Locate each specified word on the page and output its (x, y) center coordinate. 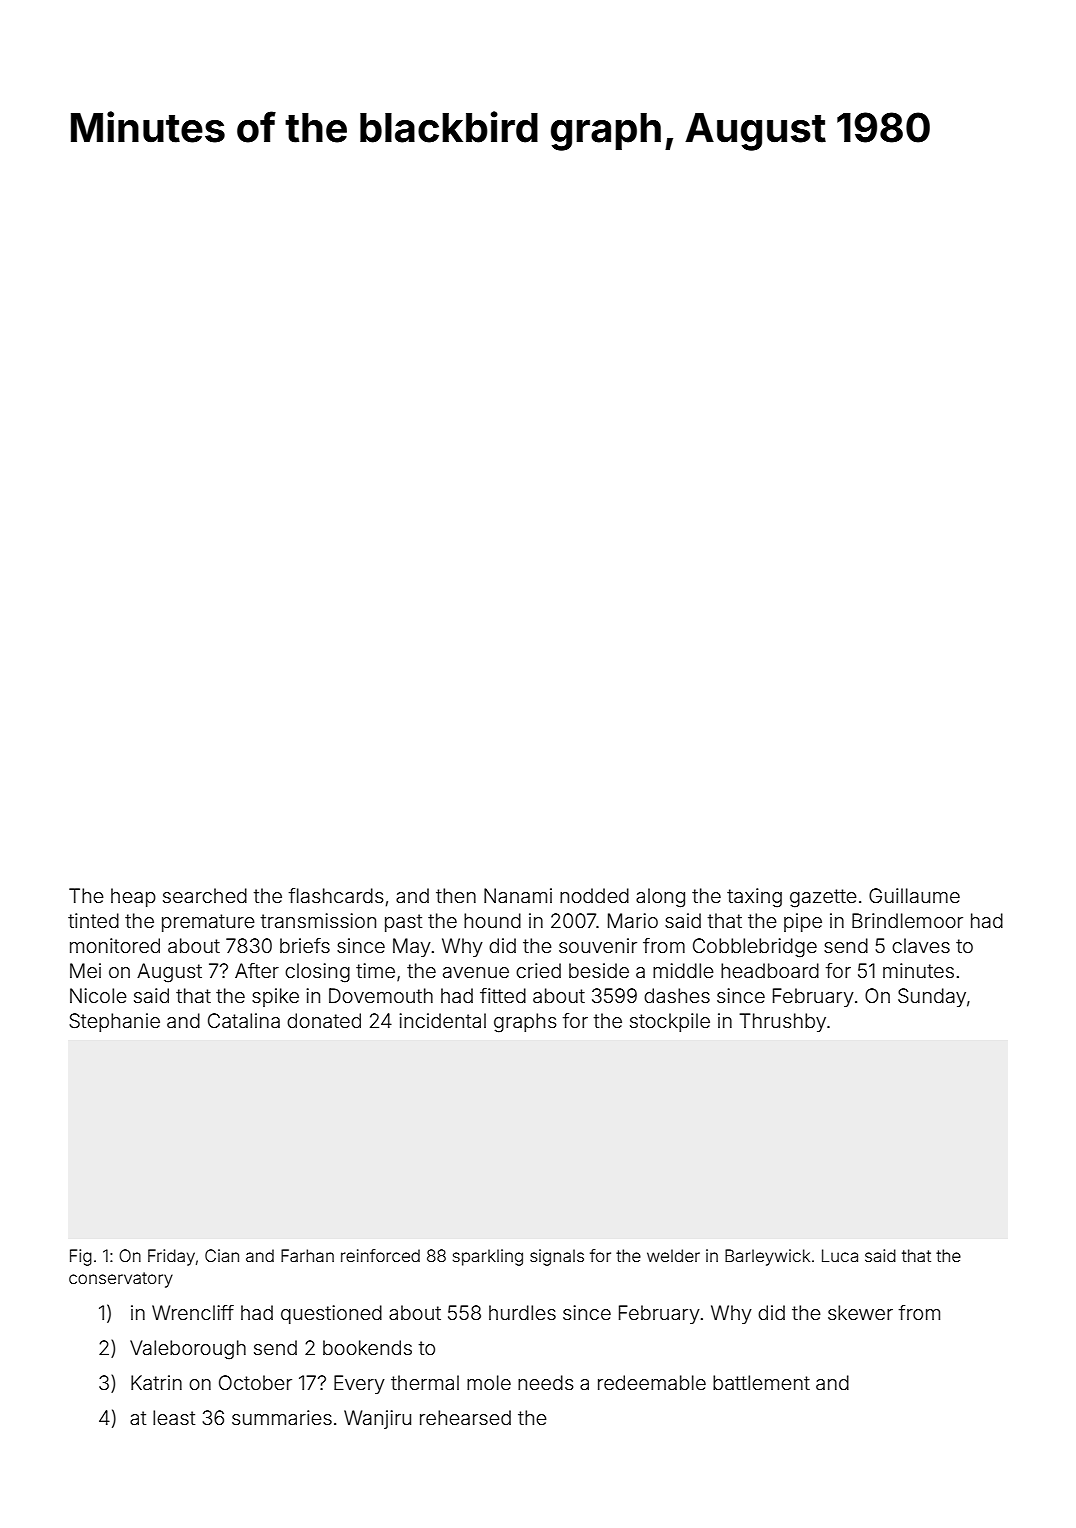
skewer (860, 1312)
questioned (331, 1314)
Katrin (156, 1382)
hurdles (522, 1312)
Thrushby (783, 1022)
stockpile (670, 1022)
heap (133, 897)
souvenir (598, 945)
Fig (81, 1257)
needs (545, 1382)
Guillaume (914, 896)
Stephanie (114, 1022)
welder (673, 1255)
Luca (840, 1255)
